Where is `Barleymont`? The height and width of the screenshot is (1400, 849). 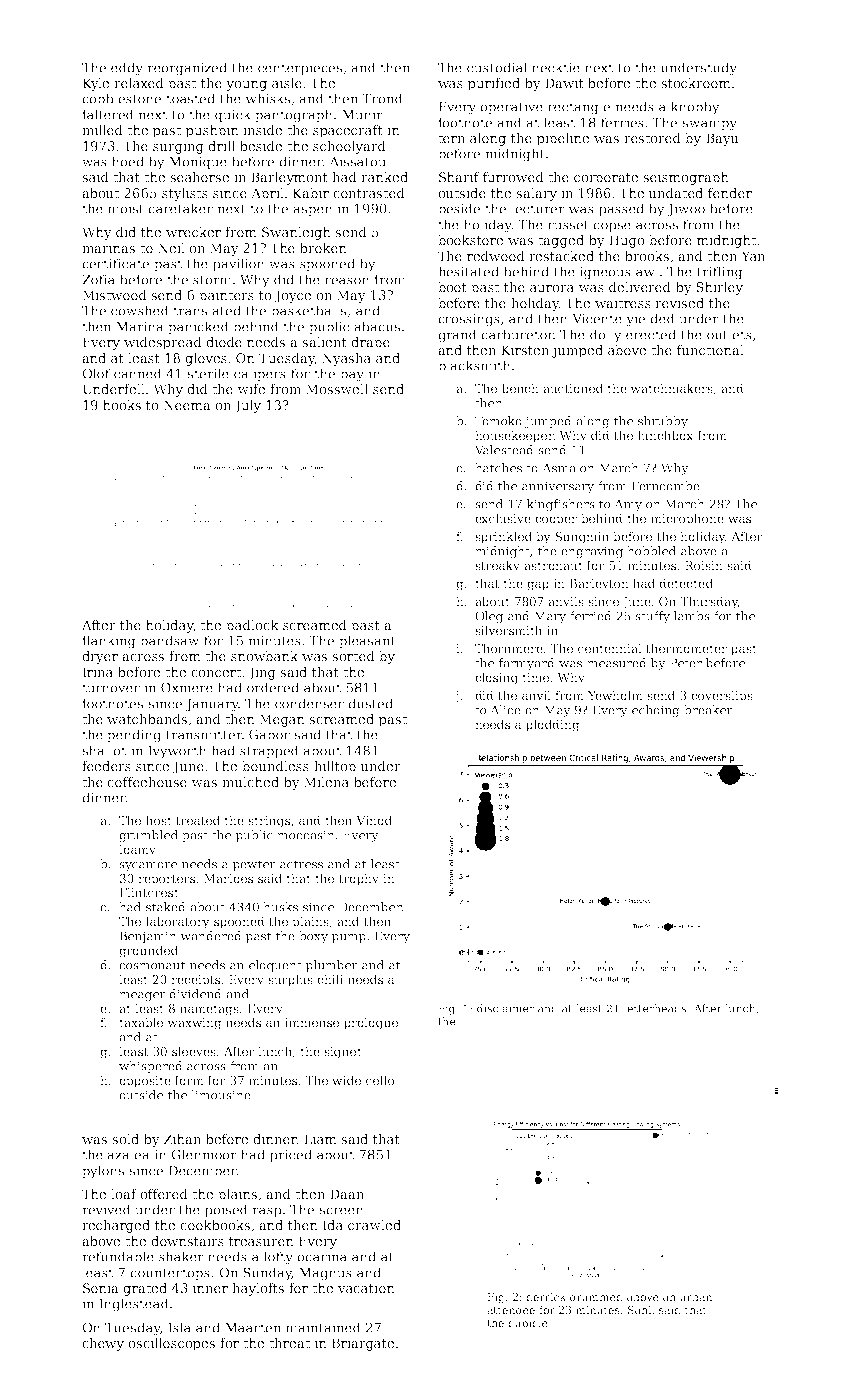 Barleymont is located at coordinates (289, 178).
